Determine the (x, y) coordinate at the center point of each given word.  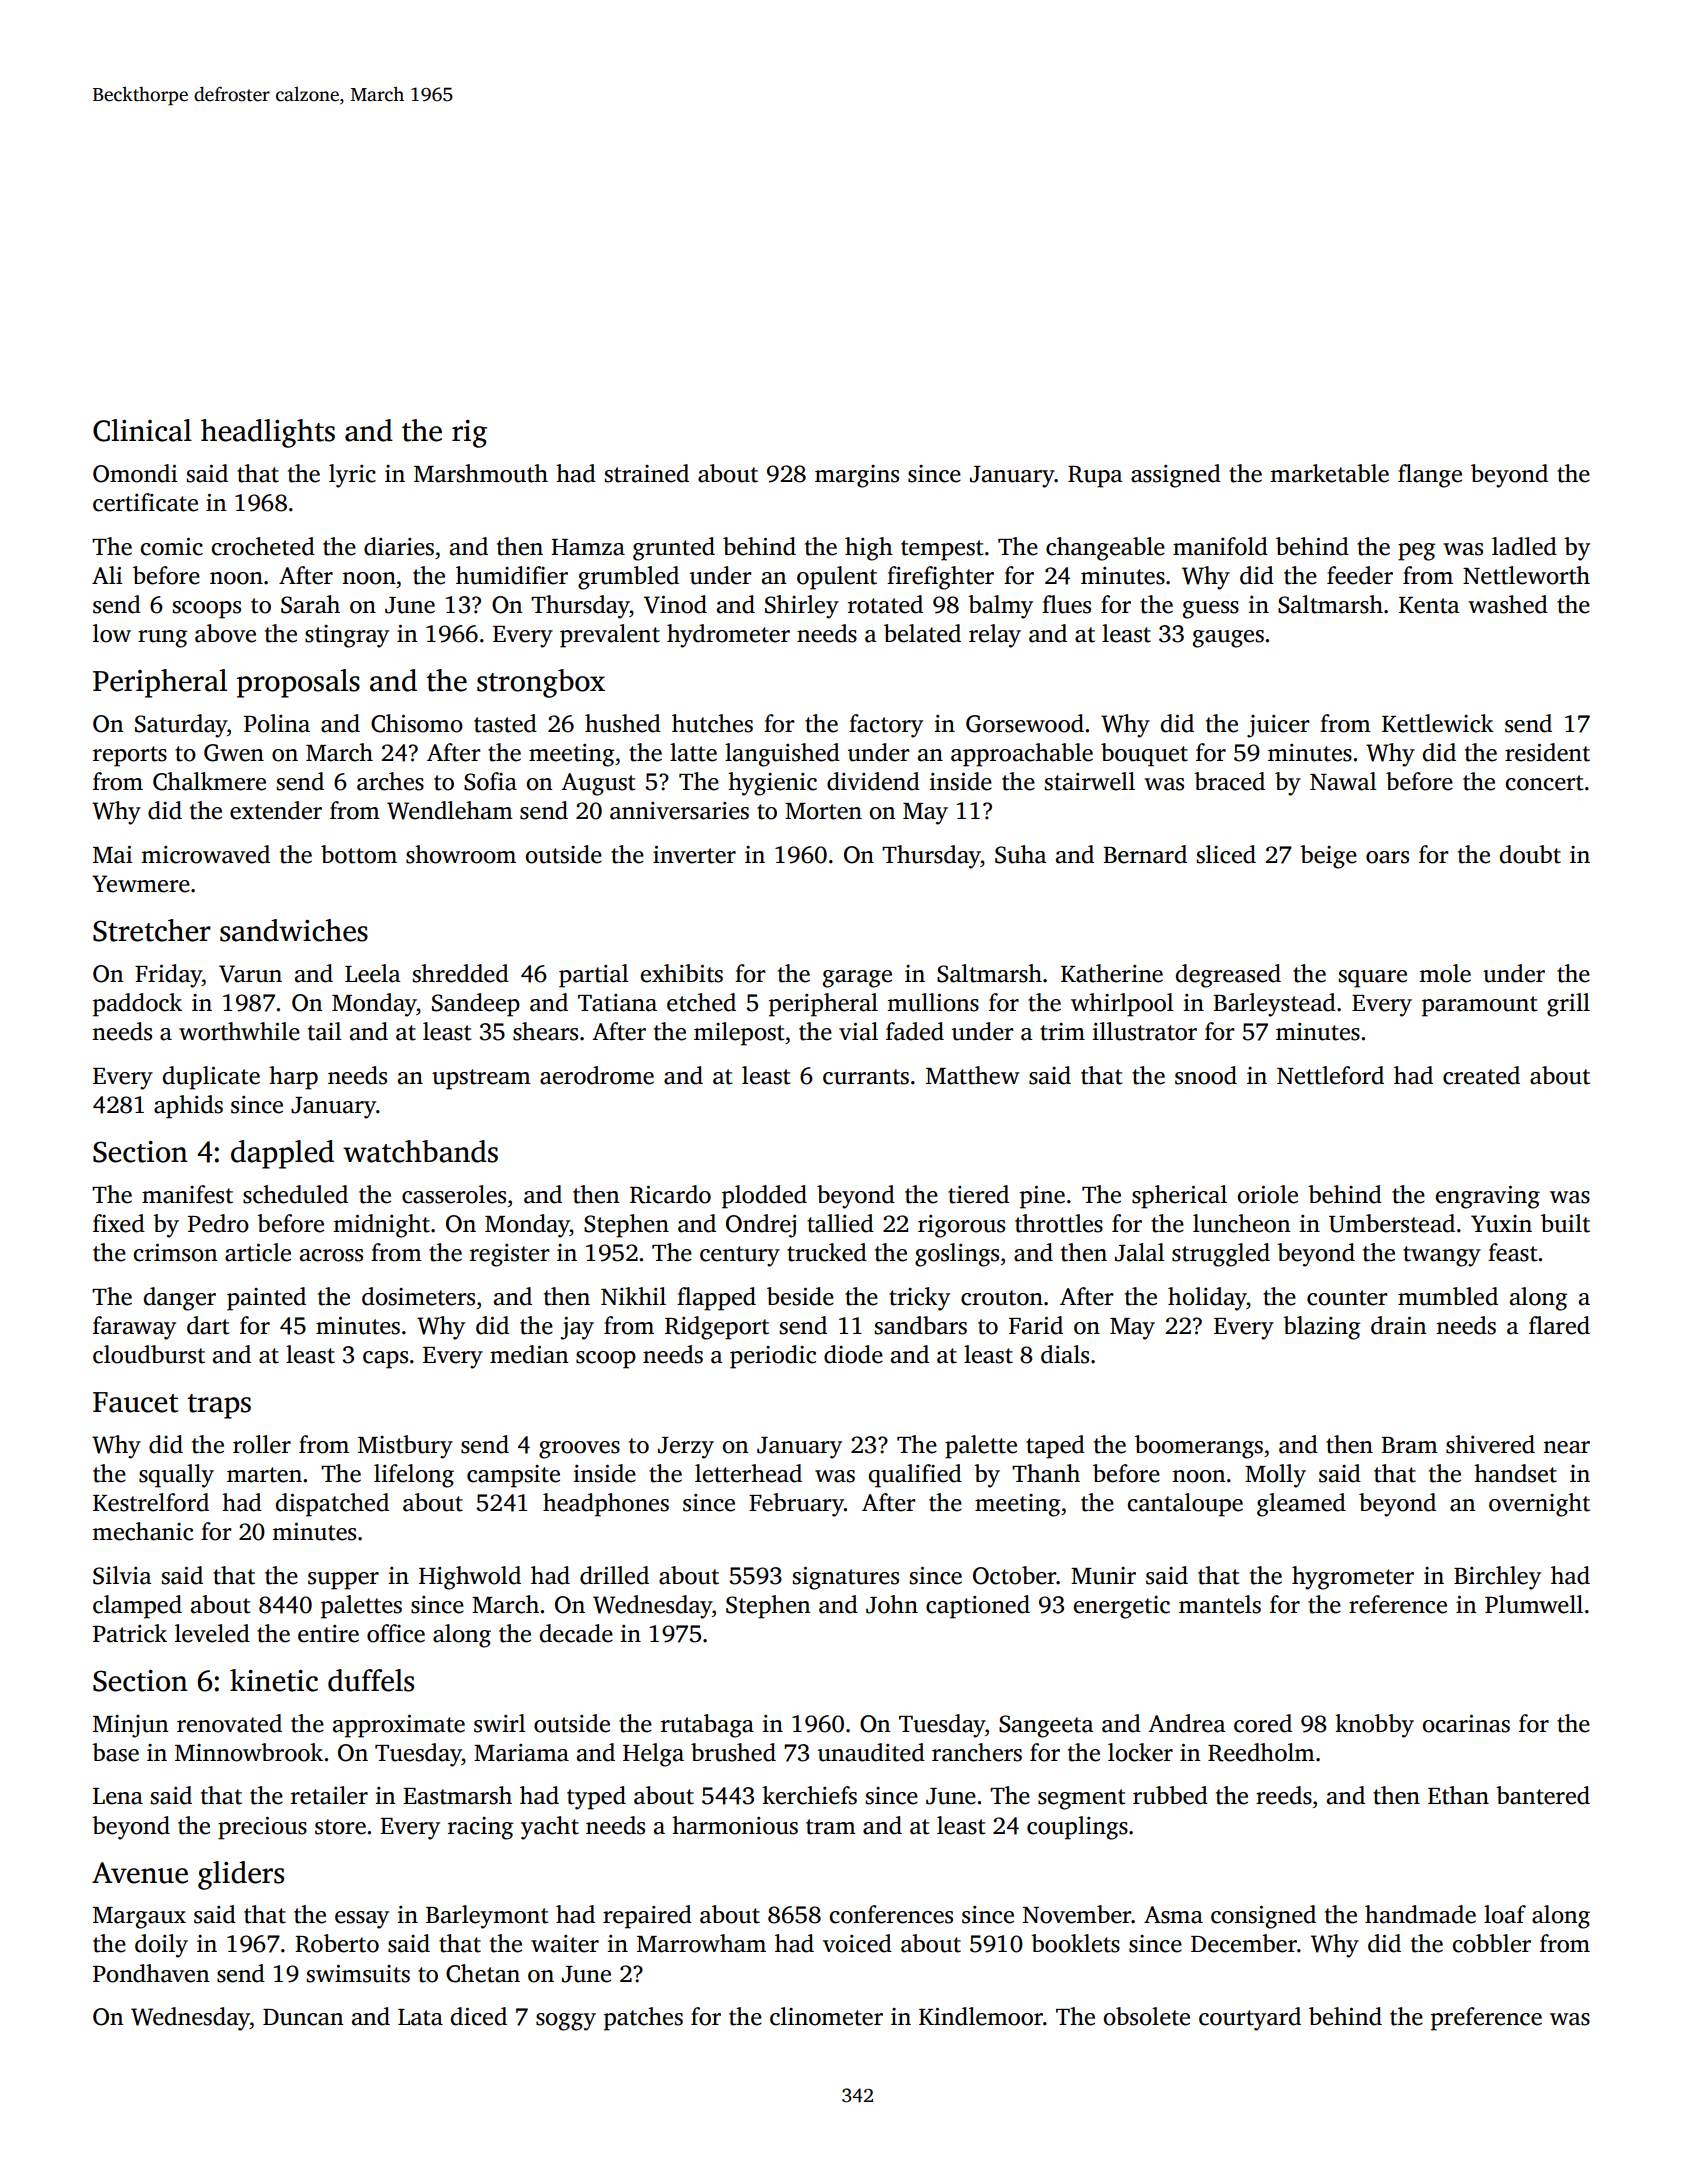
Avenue (140, 1873)
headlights (268, 433)
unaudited (871, 1752)
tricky (919, 1299)
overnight (1539, 1505)
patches (643, 2019)
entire (328, 1634)
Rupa (1095, 477)
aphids (188, 1107)
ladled (1524, 546)
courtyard (1250, 2019)
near (1566, 1447)
